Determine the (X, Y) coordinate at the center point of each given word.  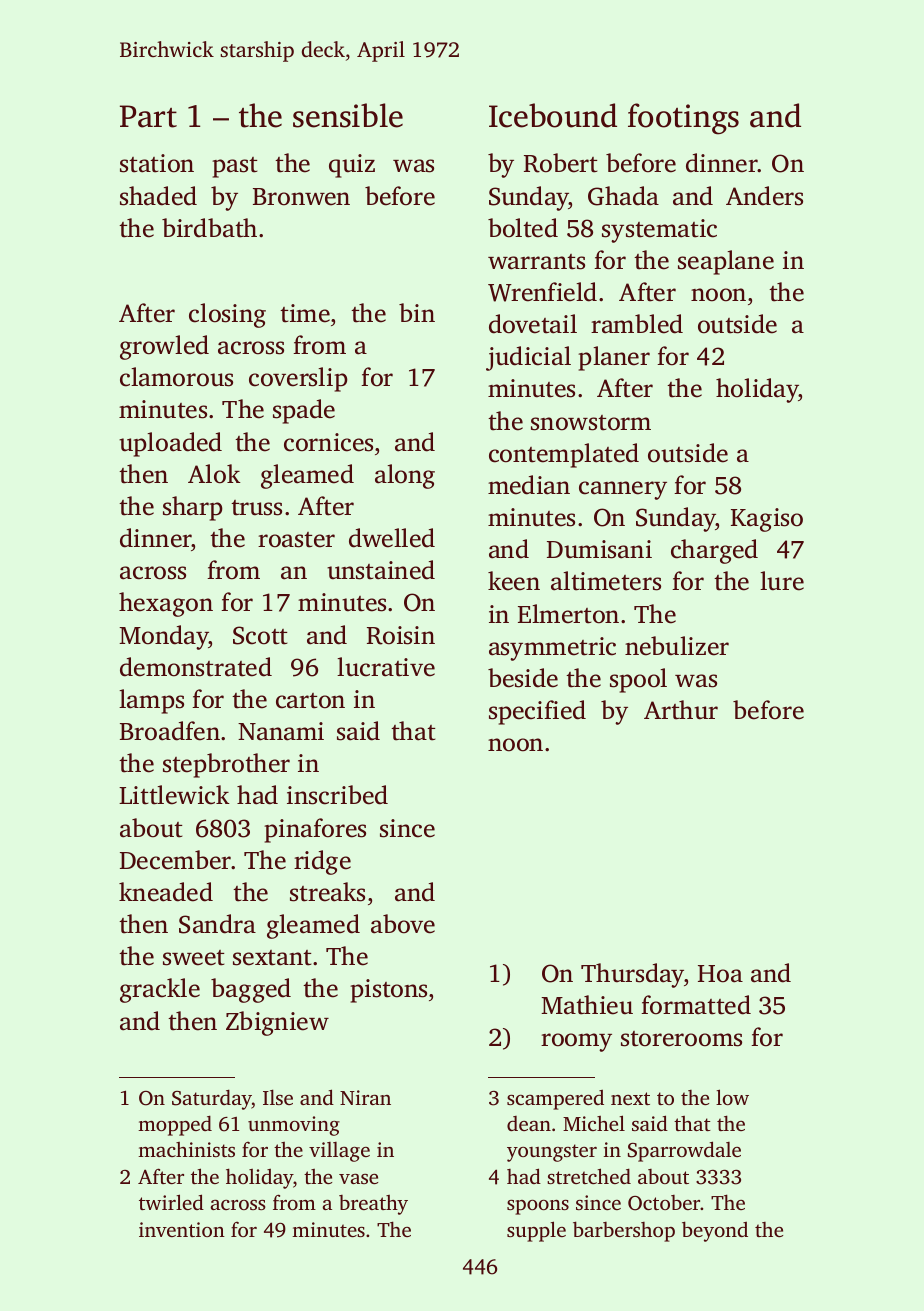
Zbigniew (277, 1023)
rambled (637, 324)
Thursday (633, 975)
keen (514, 581)
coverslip (298, 379)
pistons (388, 991)
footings (683, 119)
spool (638, 680)
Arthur (681, 710)
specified (537, 712)
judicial (528, 358)
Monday (164, 637)
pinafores (315, 830)
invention (182, 1229)
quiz (352, 166)
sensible (348, 115)
